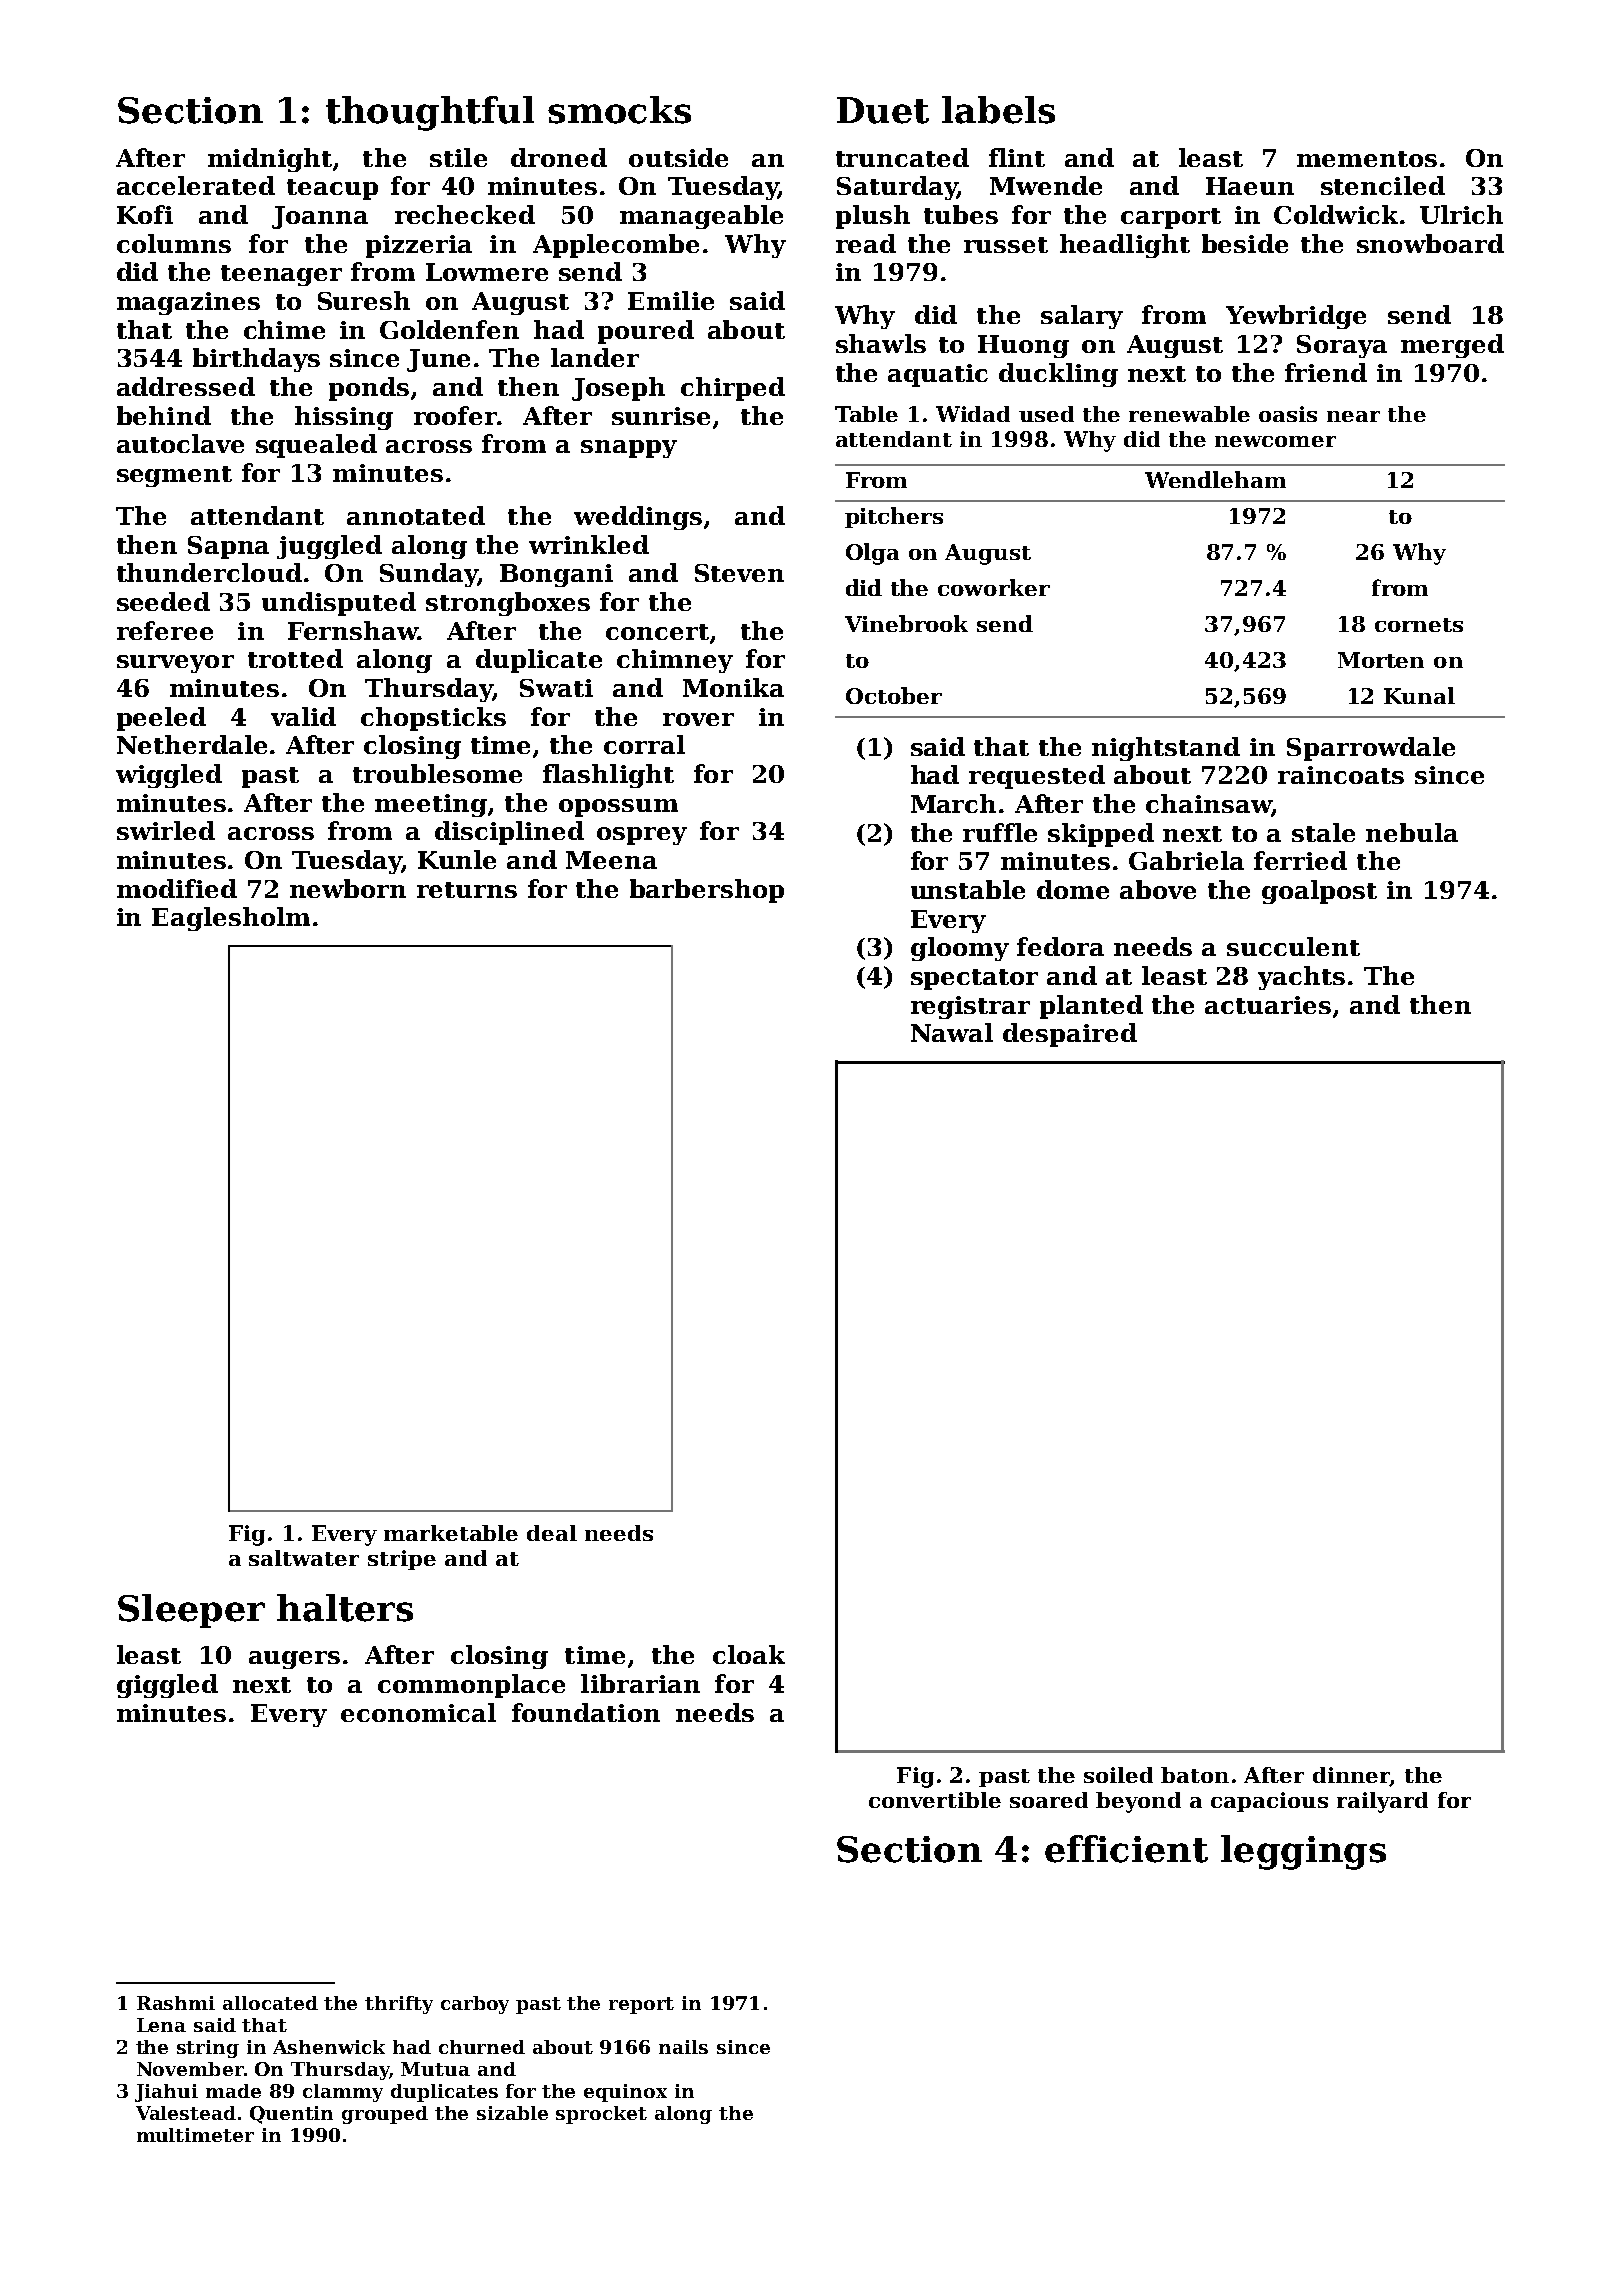 The width and height of the image is (1620, 2292). I want to click on labels, so click(998, 110).
